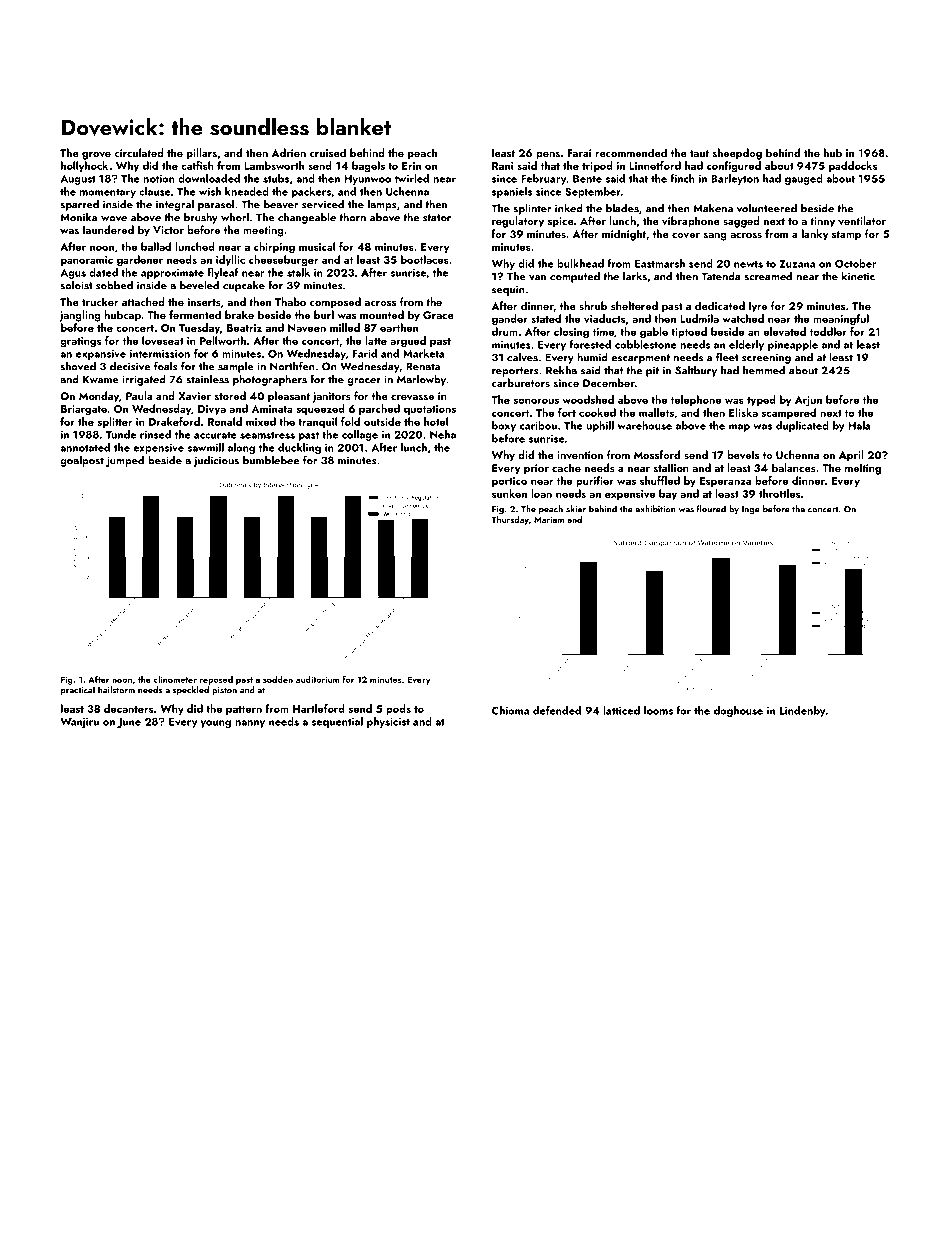 Image resolution: width=952 pixels, height=1233 pixels. What do you see at coordinates (96, 156) in the screenshot?
I see `grove` at bounding box center [96, 156].
